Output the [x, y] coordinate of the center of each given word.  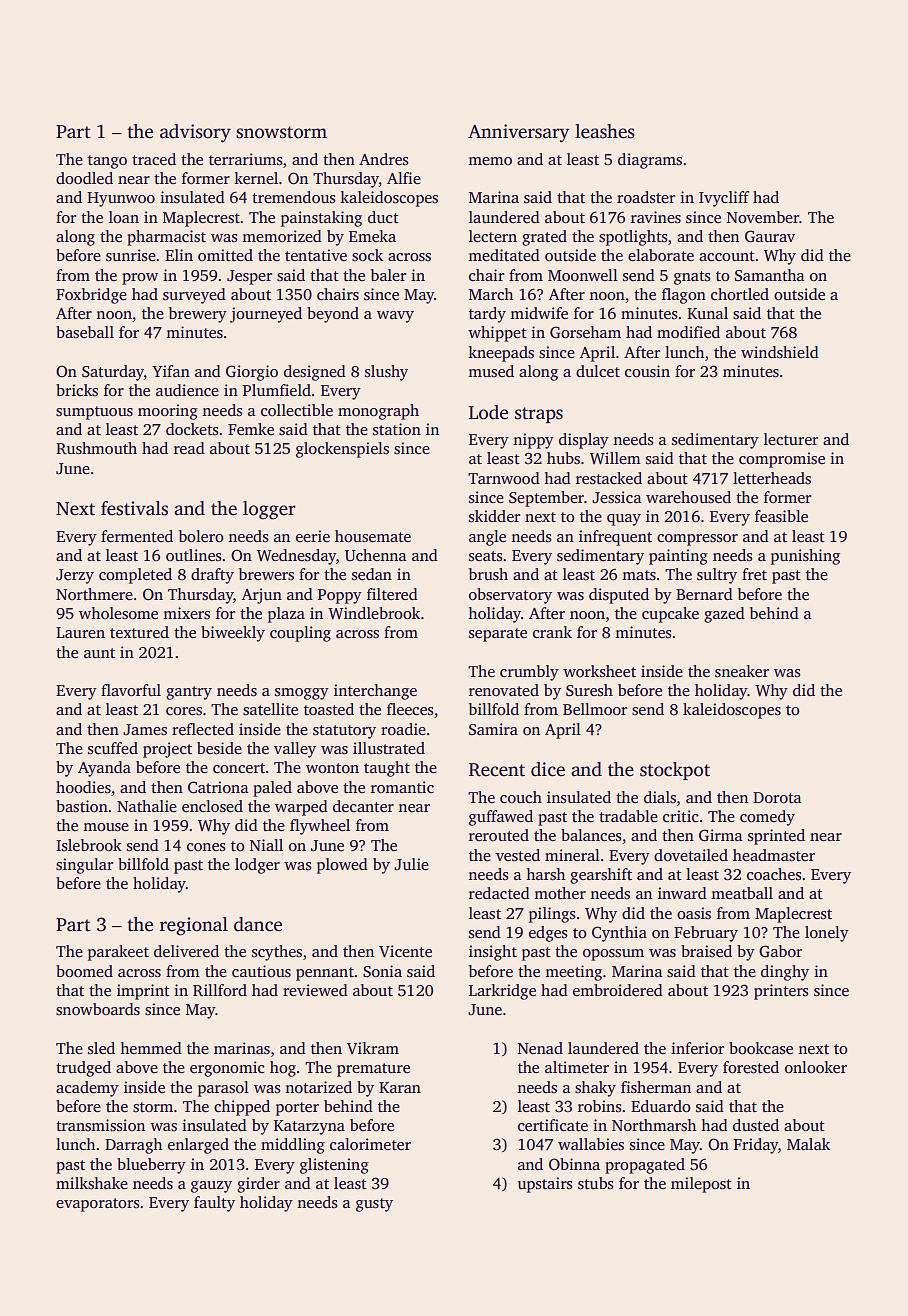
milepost [701, 1185]
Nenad [540, 1048]
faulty [214, 1204]
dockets [192, 429]
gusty [374, 1205]
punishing [805, 557]
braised [706, 951]
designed [315, 373]
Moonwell [583, 275]
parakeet [118, 953]
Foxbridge [91, 296]
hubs [563, 458]
